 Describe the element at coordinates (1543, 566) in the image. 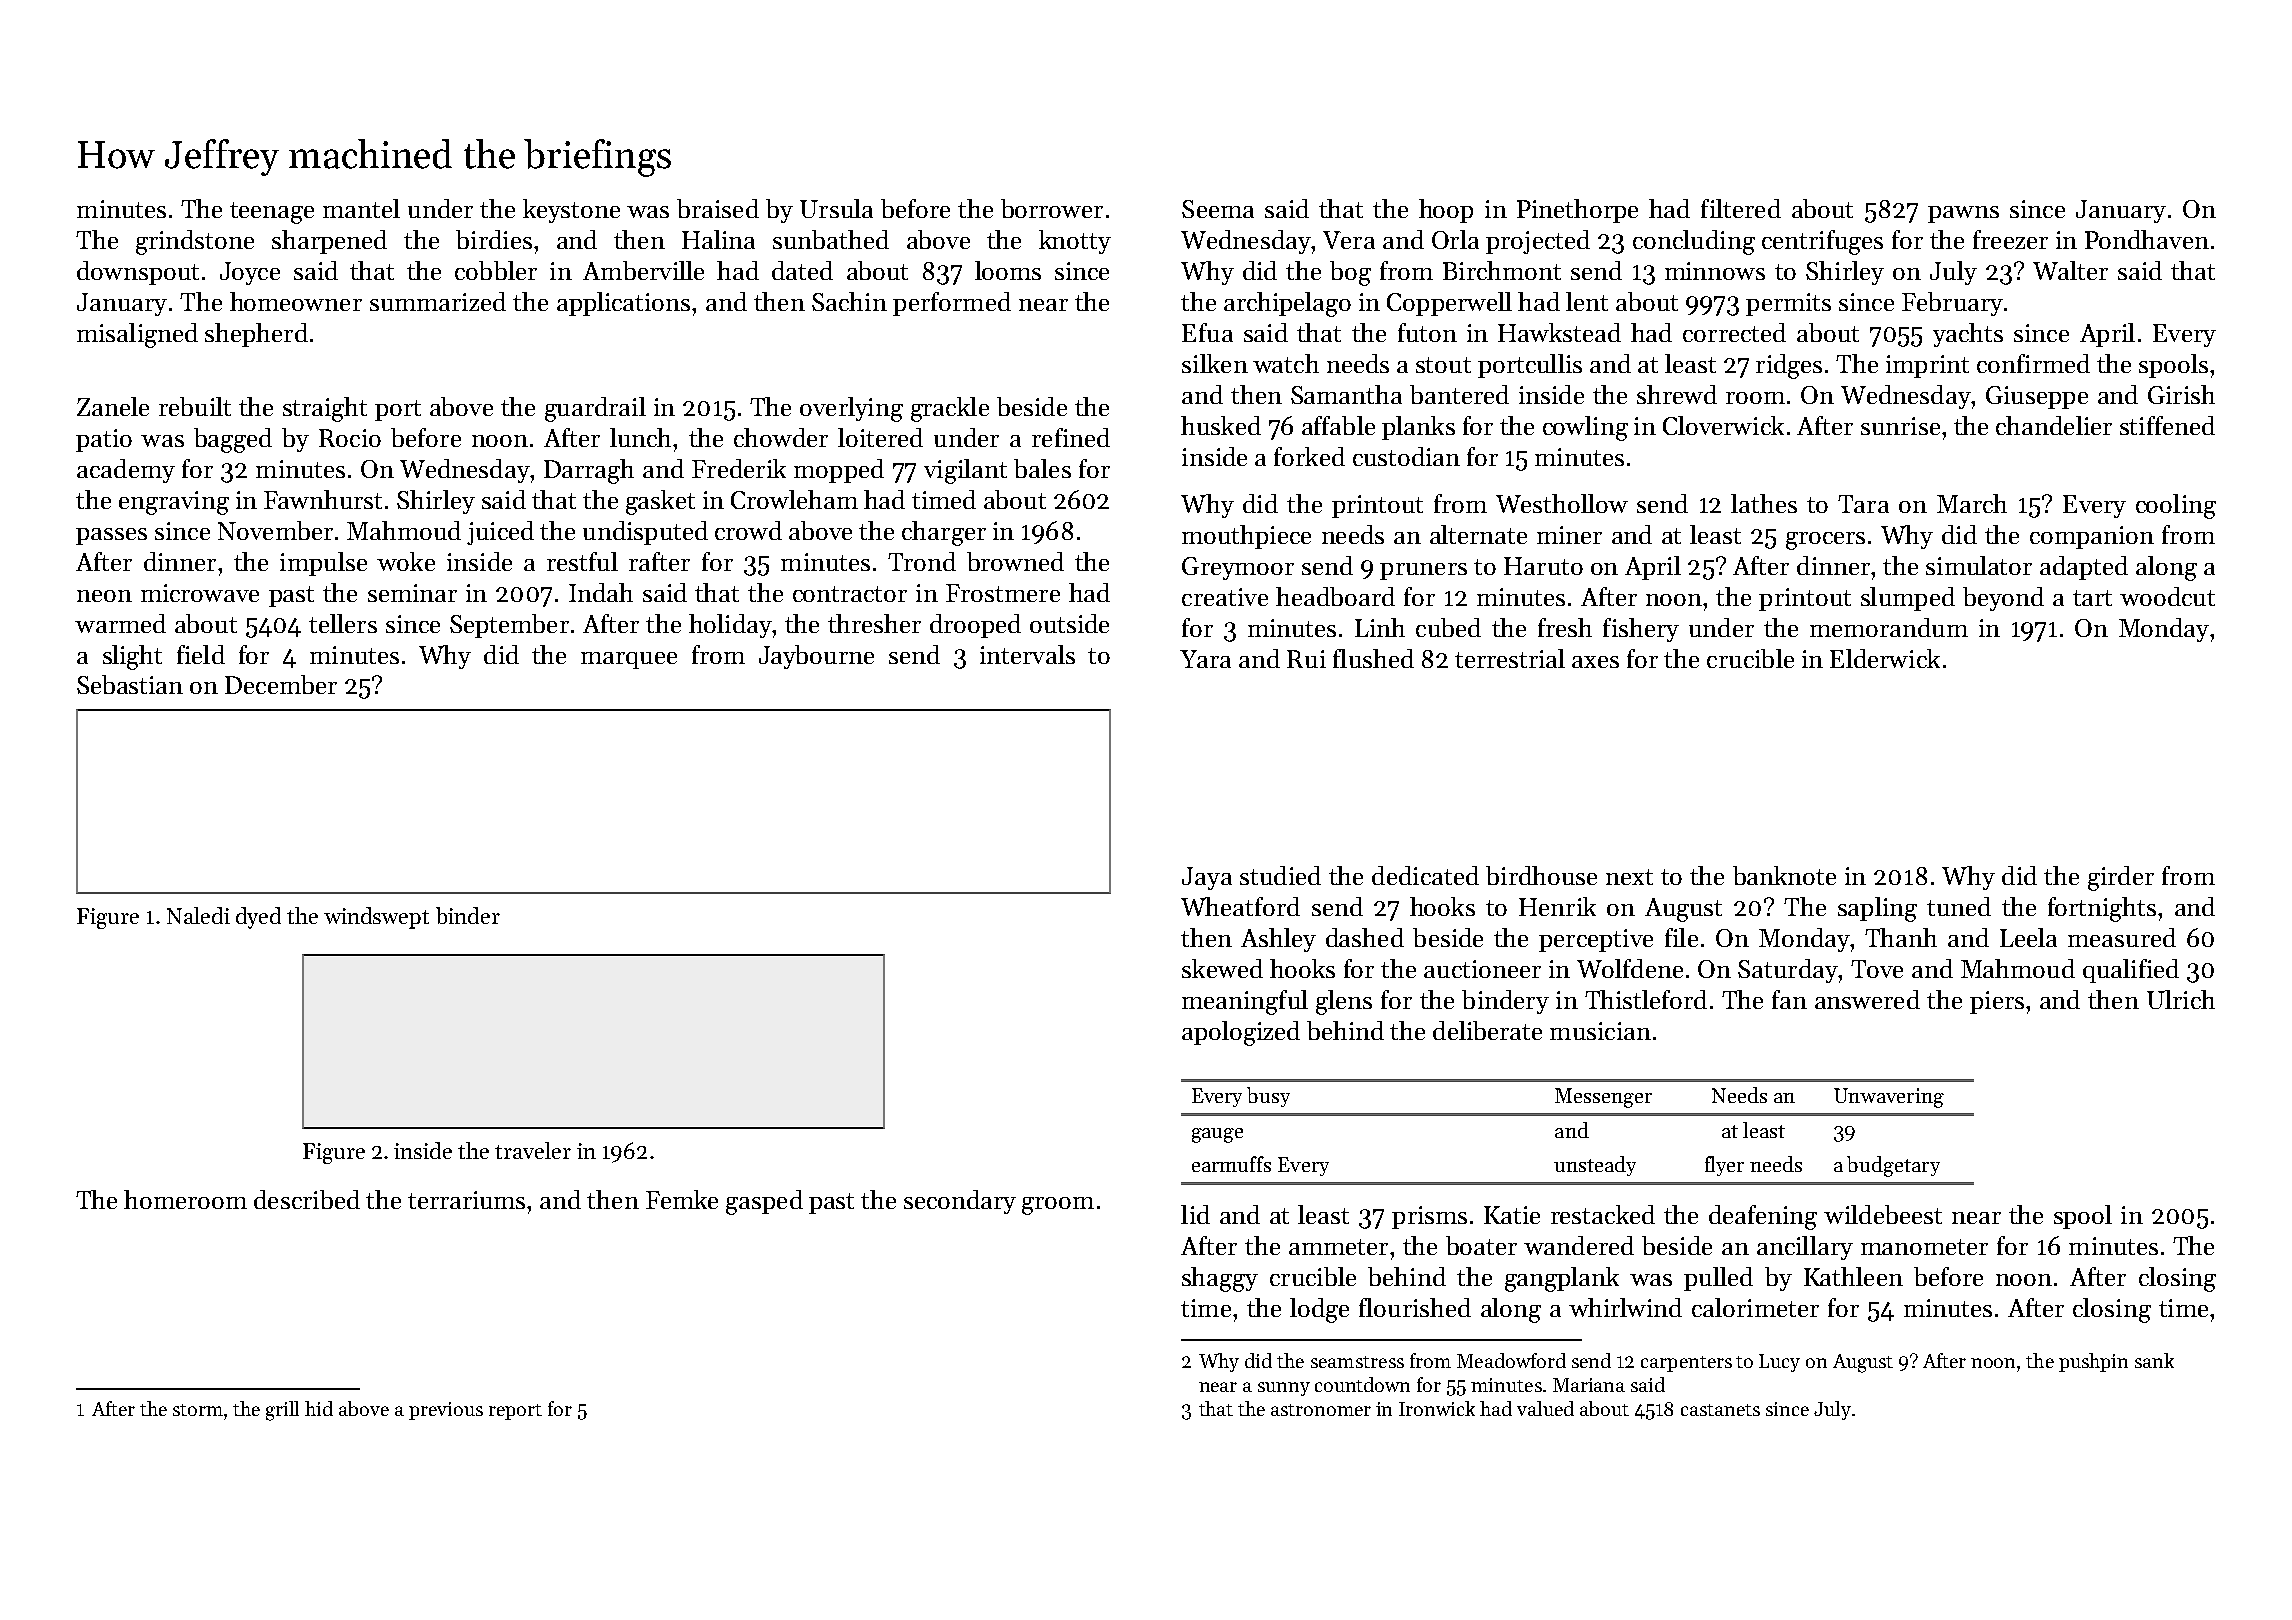

I see `Haruto` at that location.
